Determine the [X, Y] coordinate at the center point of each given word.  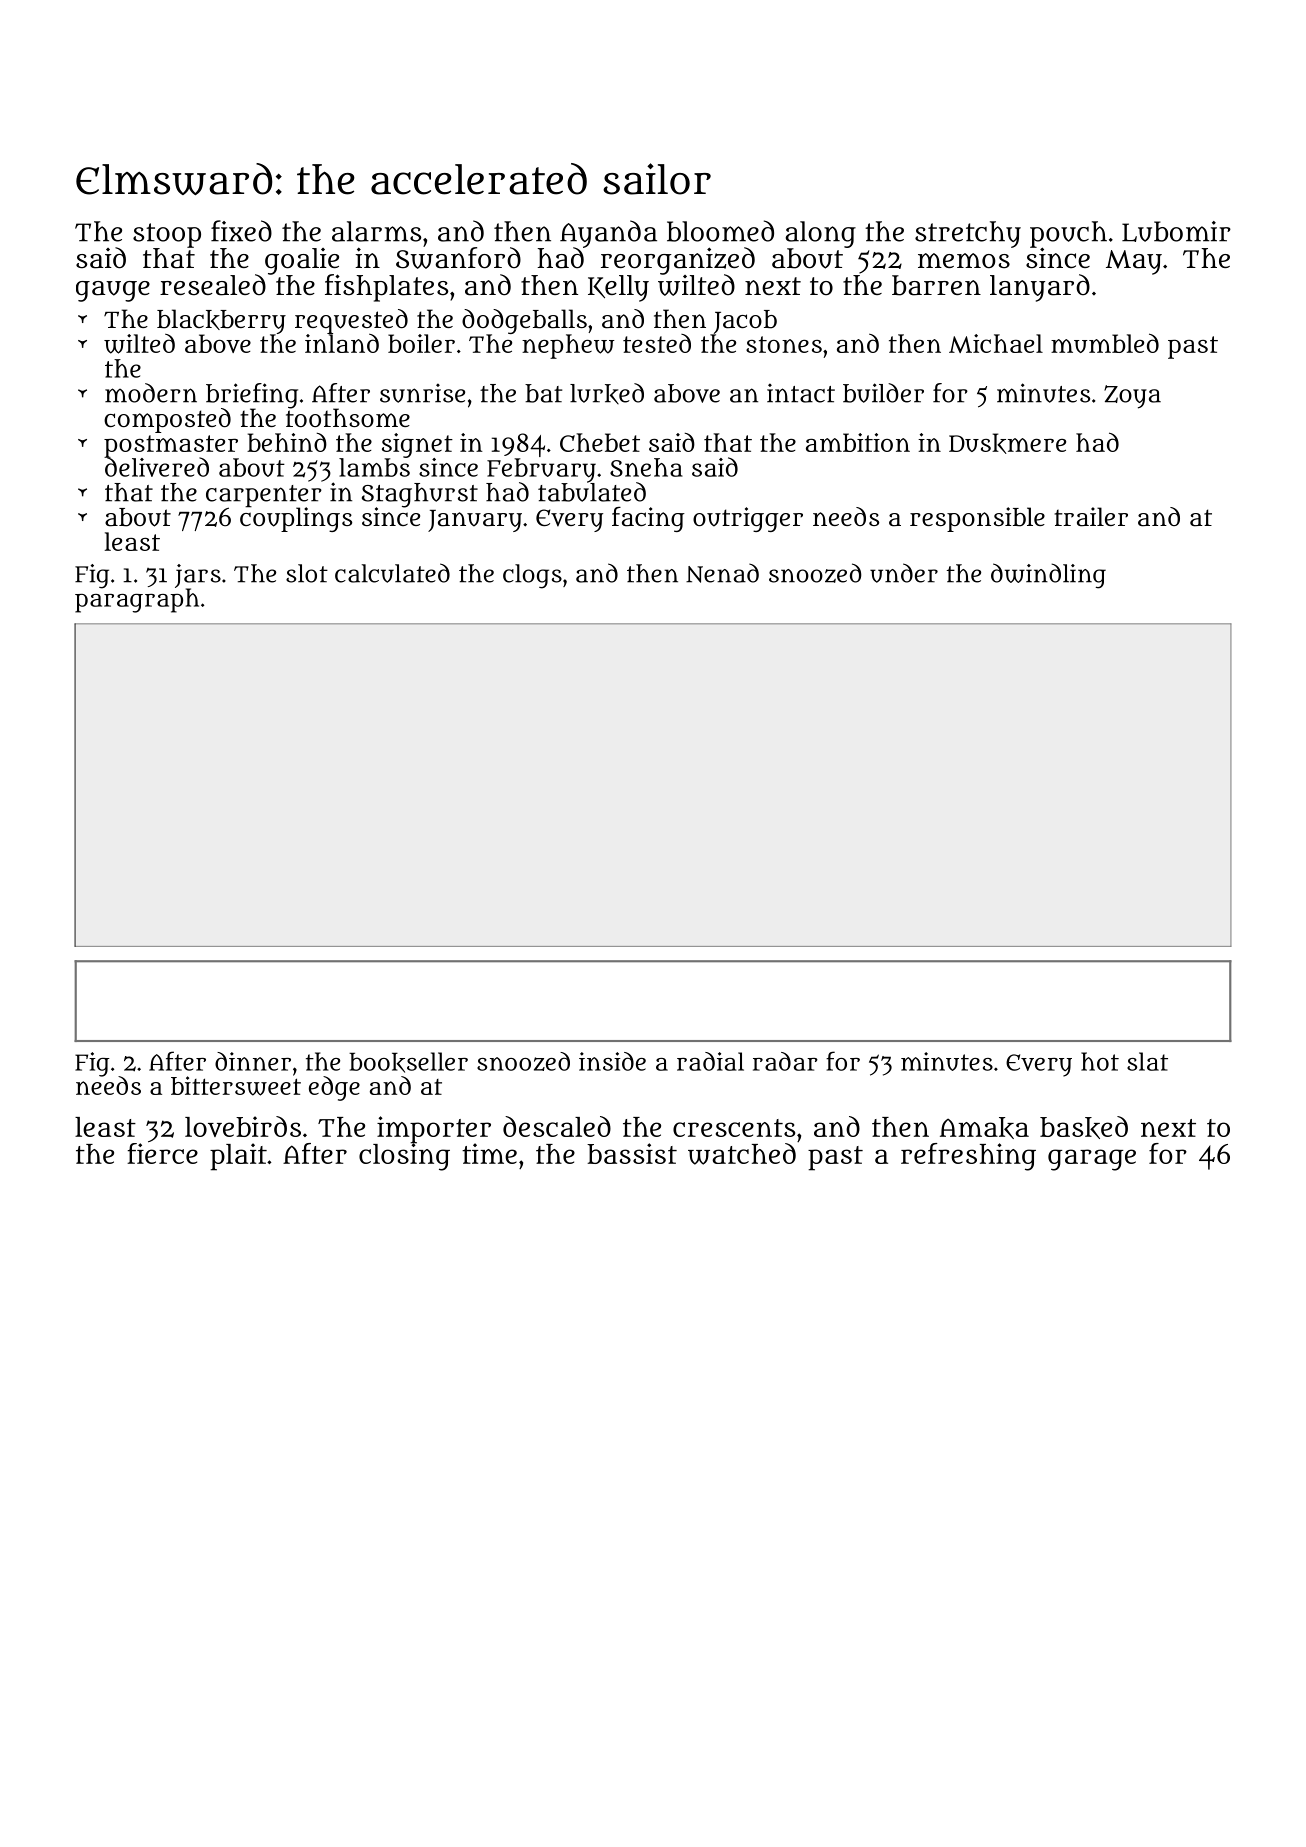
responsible [977, 519]
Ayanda [608, 234]
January [475, 521]
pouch [1068, 234]
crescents [734, 1128]
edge [334, 1088]
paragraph [137, 600]
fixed [241, 231]
